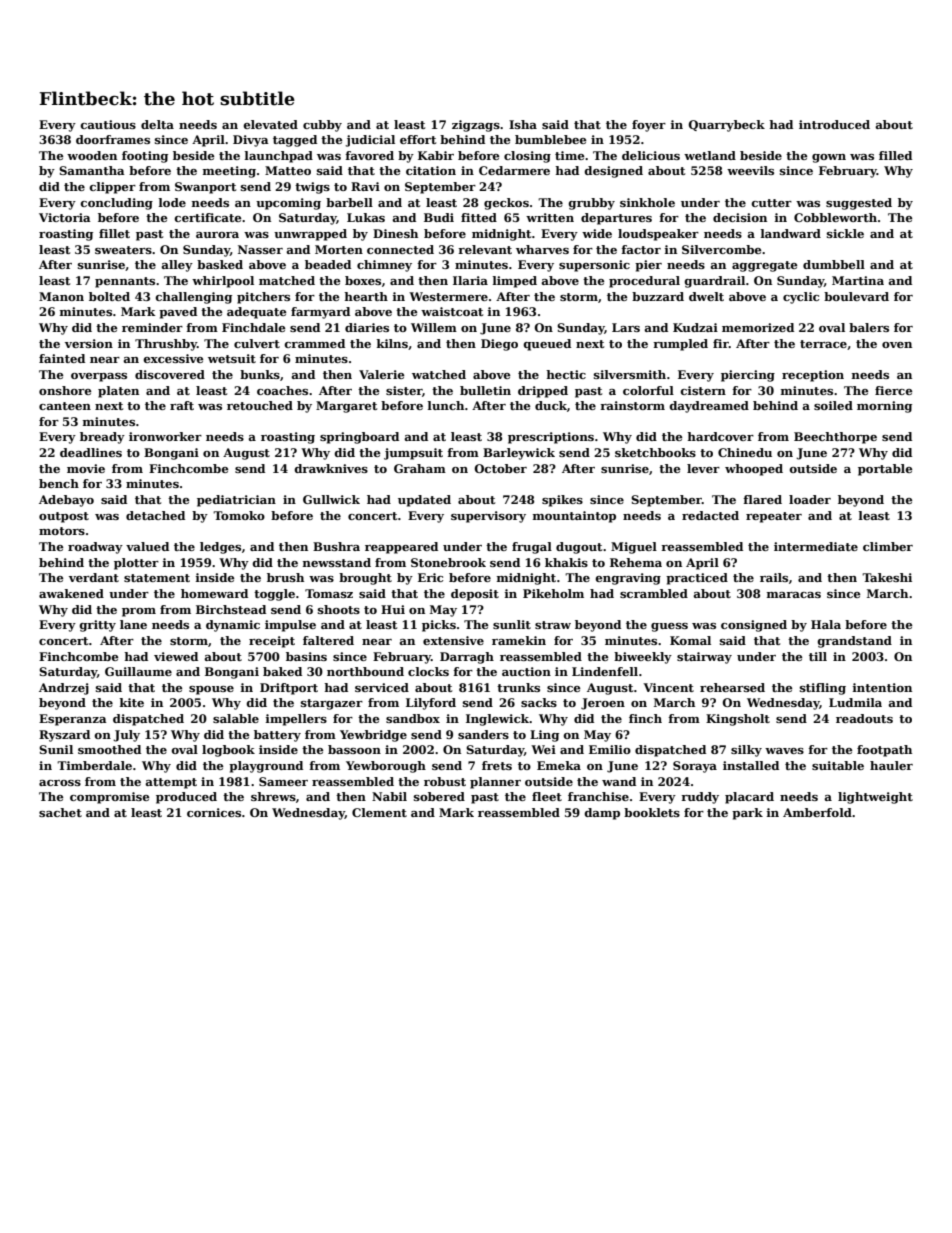  What do you see at coordinates (118, 392) in the image?
I see `platen` at bounding box center [118, 392].
